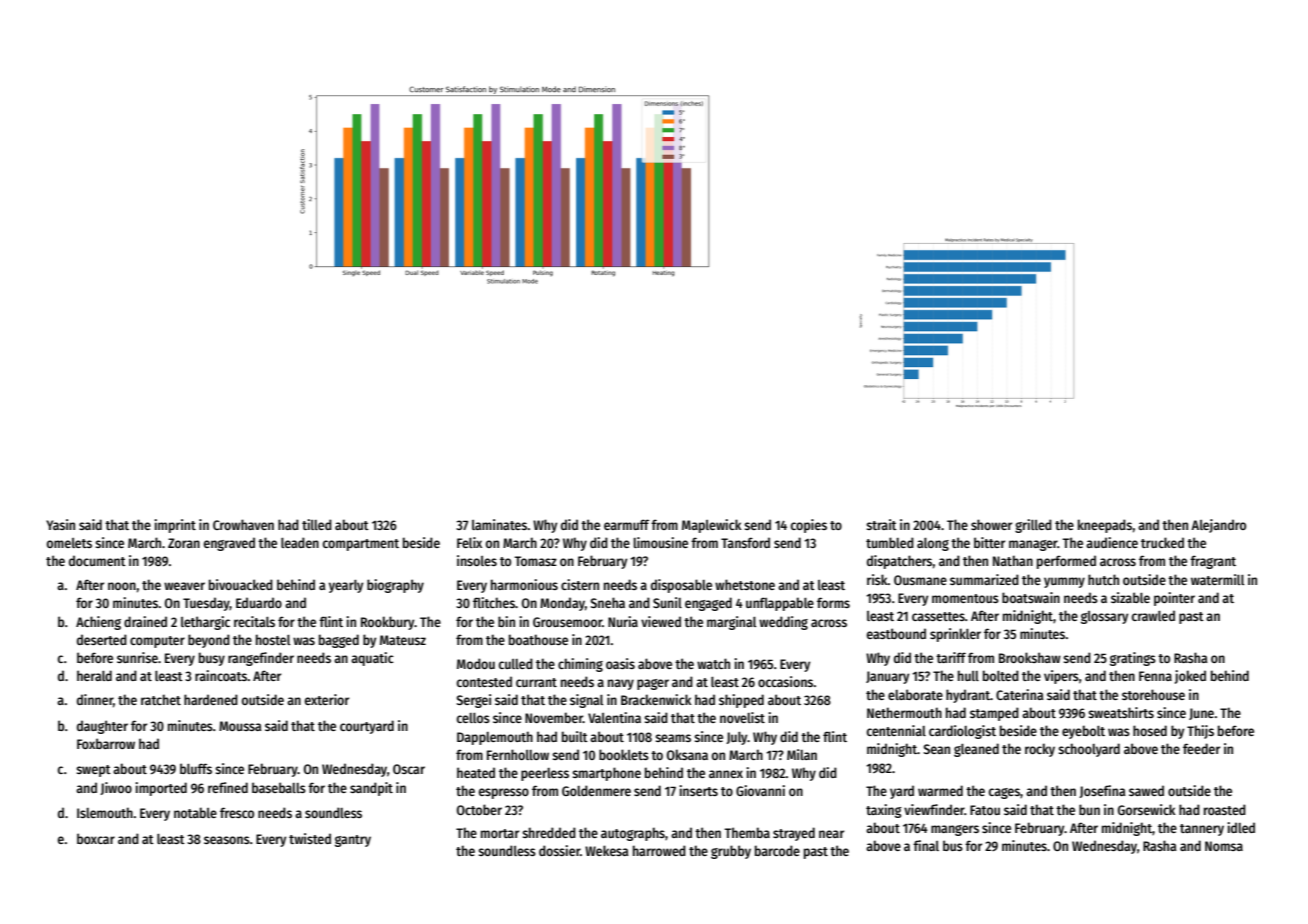 The image size is (1308, 924). I want to click on Moussa, so click(240, 726).
